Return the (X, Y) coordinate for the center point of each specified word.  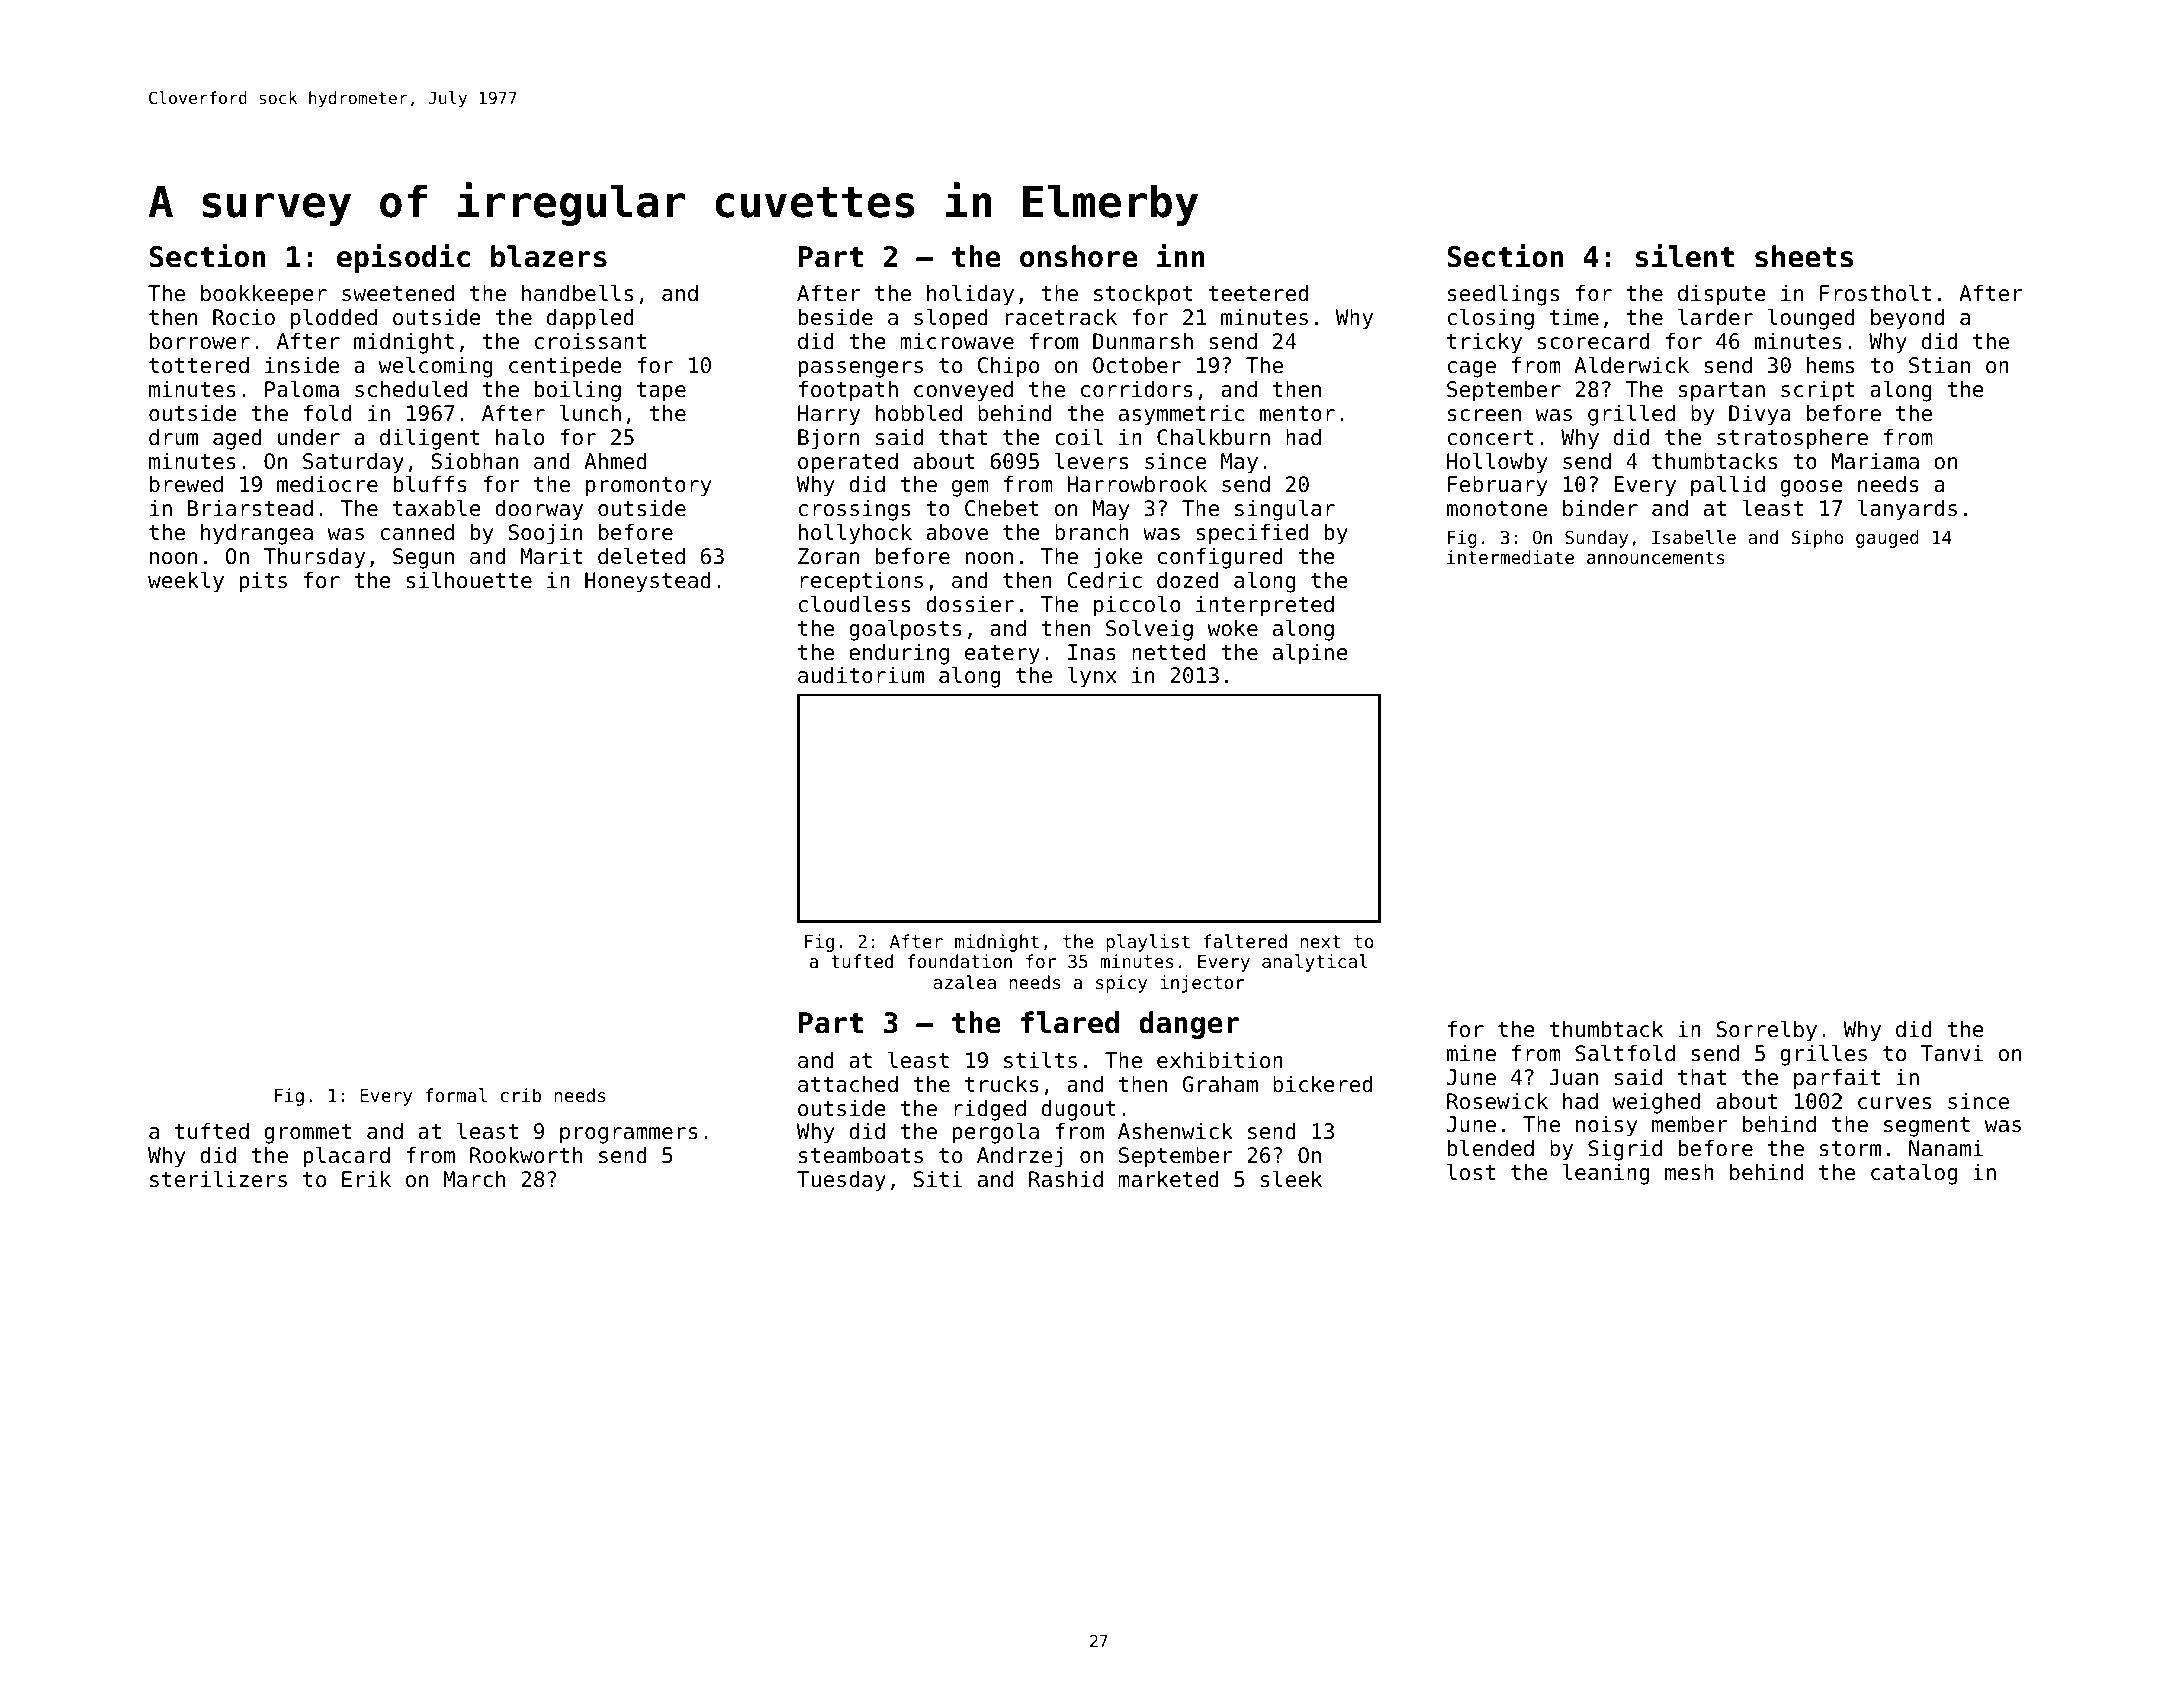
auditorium (861, 675)
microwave (957, 341)
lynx (1092, 677)
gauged (1887, 539)
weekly (186, 582)
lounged (1811, 319)
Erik (366, 1179)
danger (1189, 1025)
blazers (549, 256)
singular (1285, 510)
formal (456, 1095)
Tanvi (1952, 1053)
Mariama (1875, 461)
